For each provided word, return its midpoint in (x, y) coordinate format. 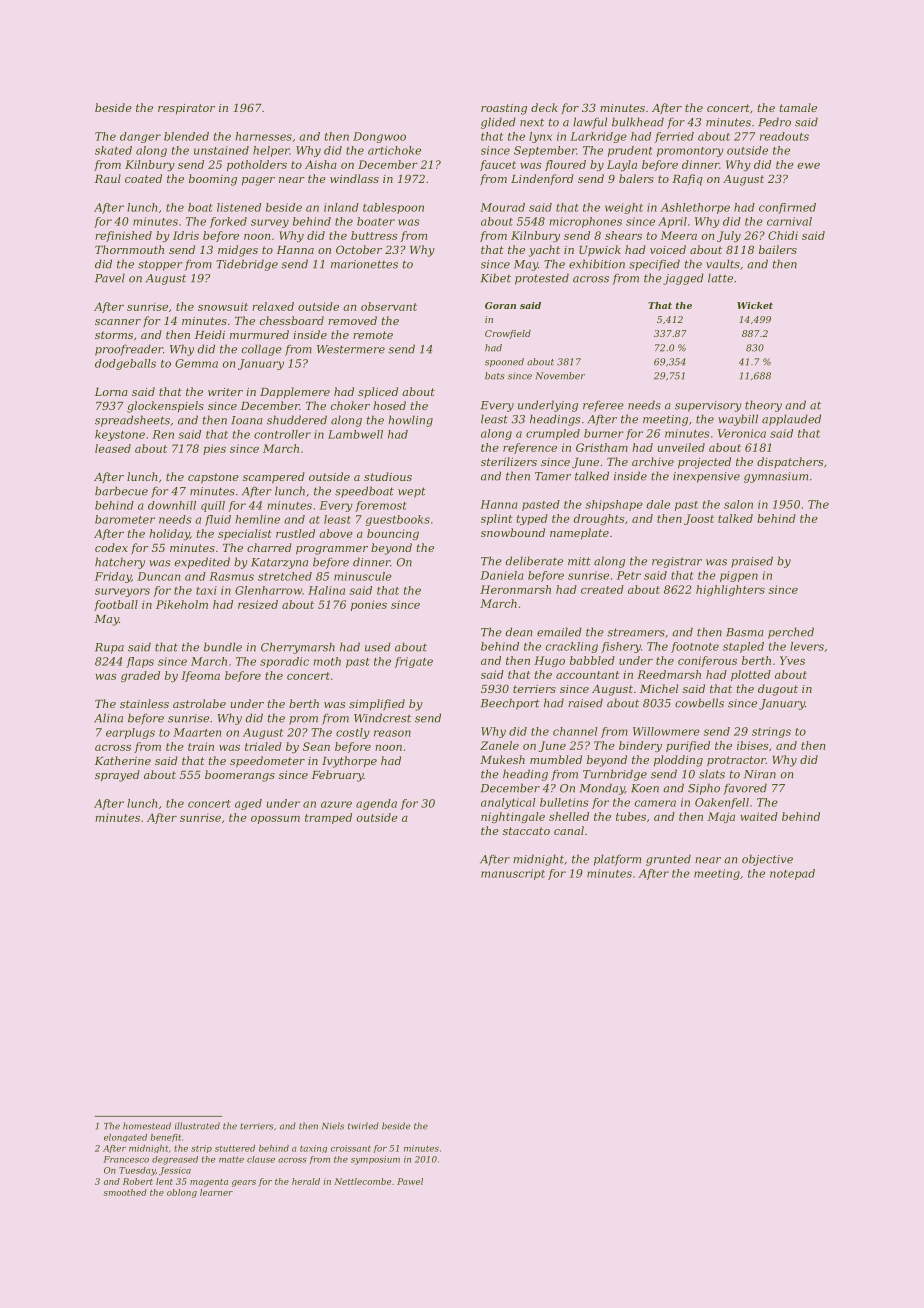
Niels (333, 1126)
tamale (798, 107)
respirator (186, 109)
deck (544, 107)
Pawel (410, 1181)
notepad (792, 874)
